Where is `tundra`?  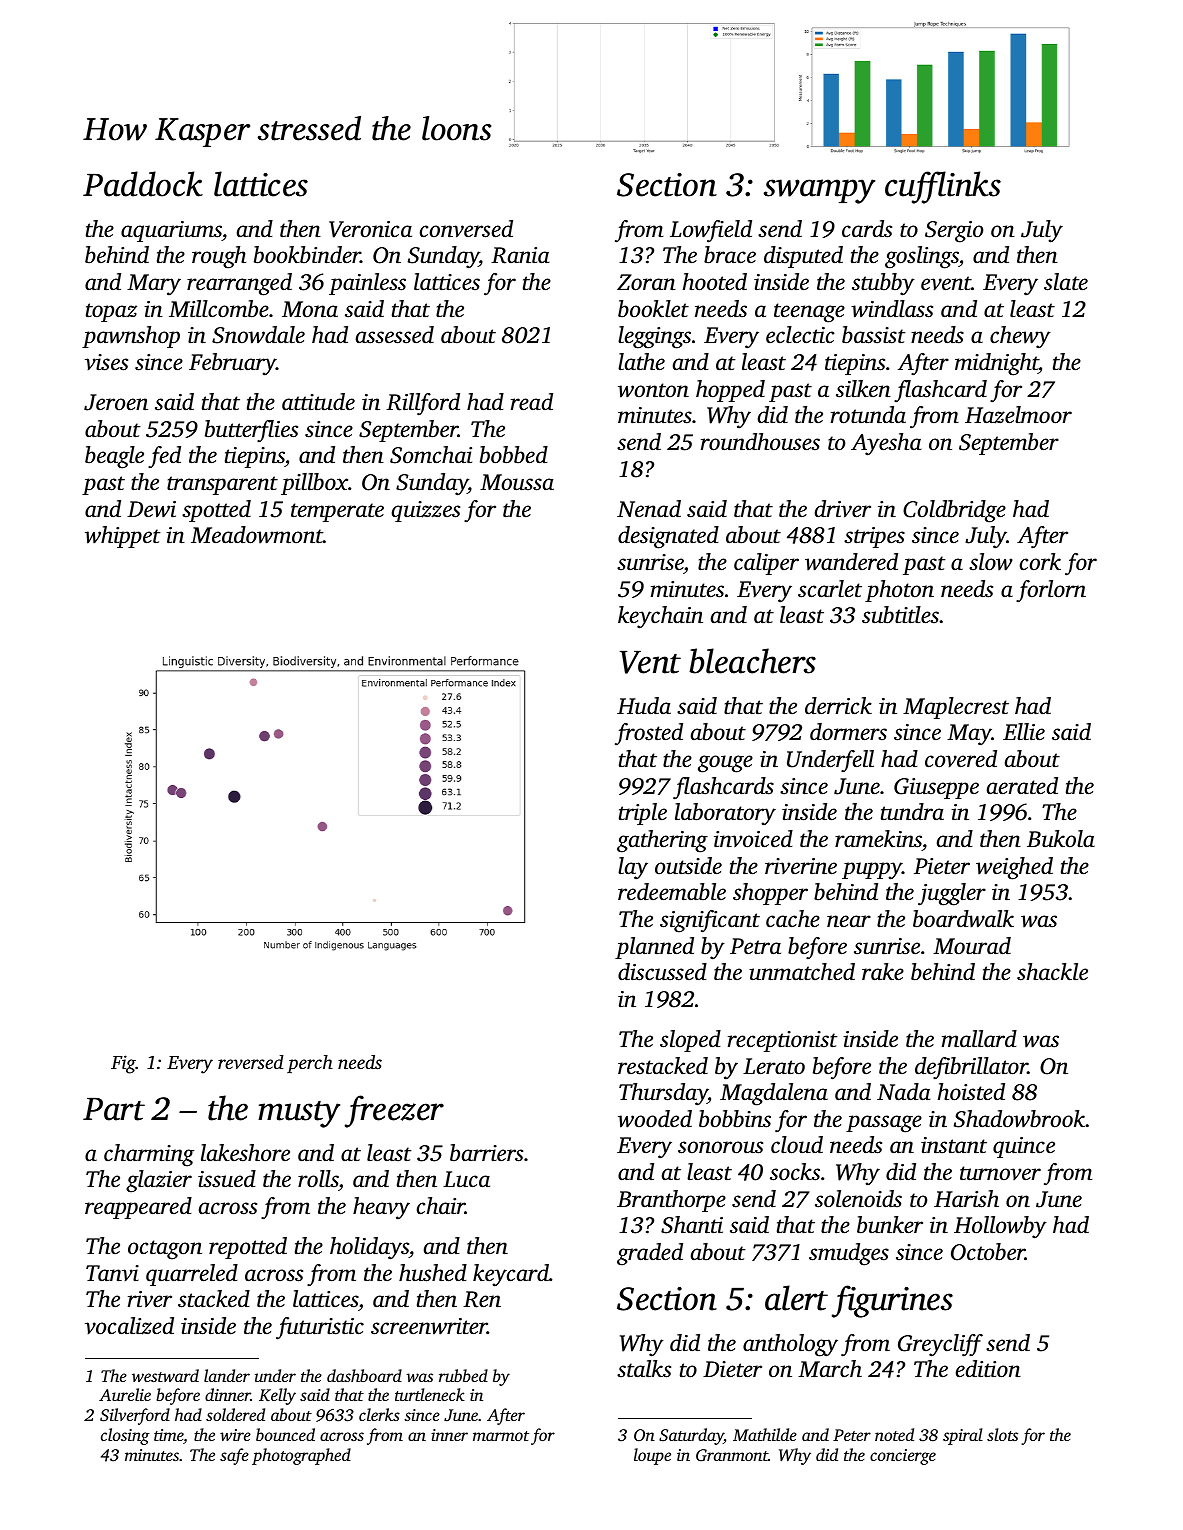 tundra is located at coordinates (912, 811).
